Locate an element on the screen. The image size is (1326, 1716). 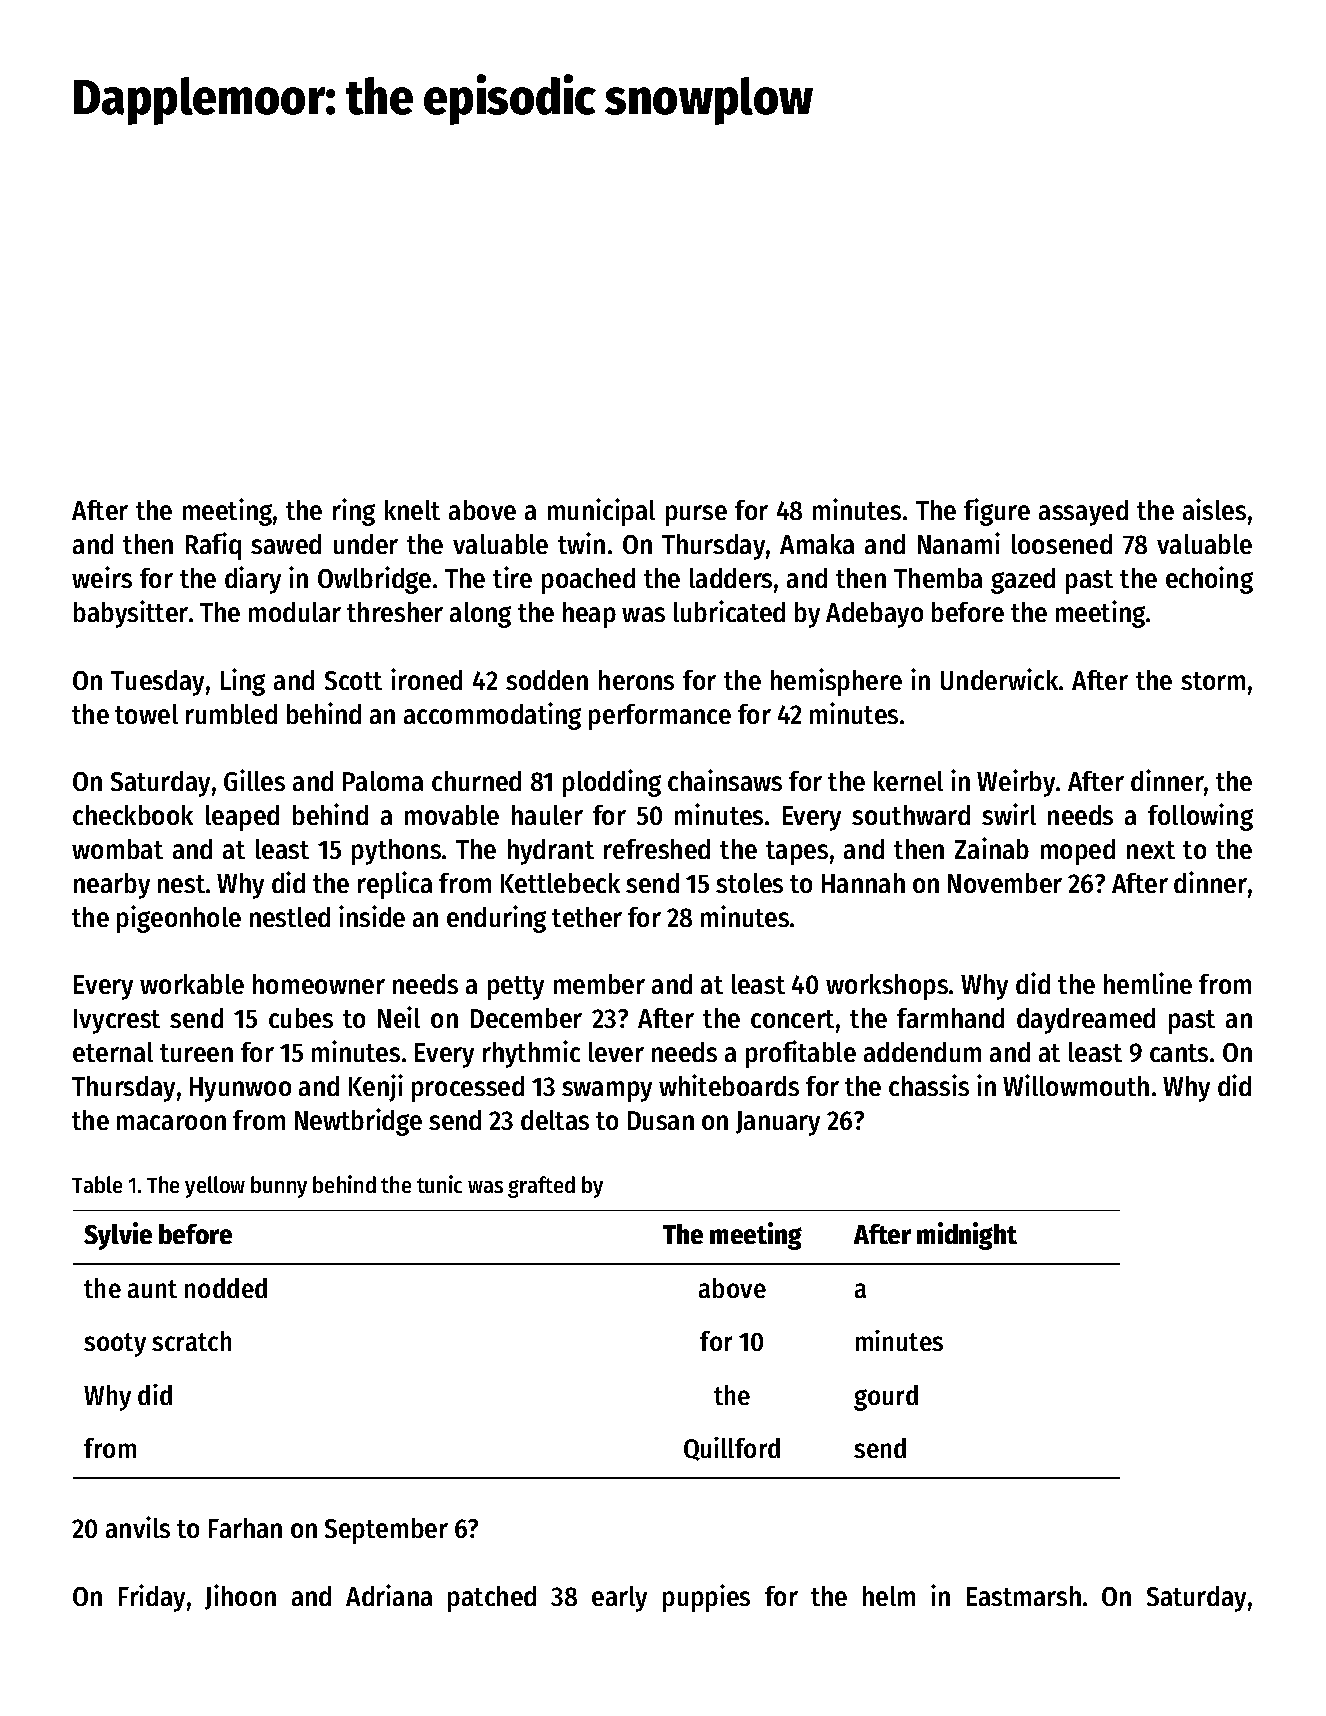
deltas is located at coordinates (555, 1120).
